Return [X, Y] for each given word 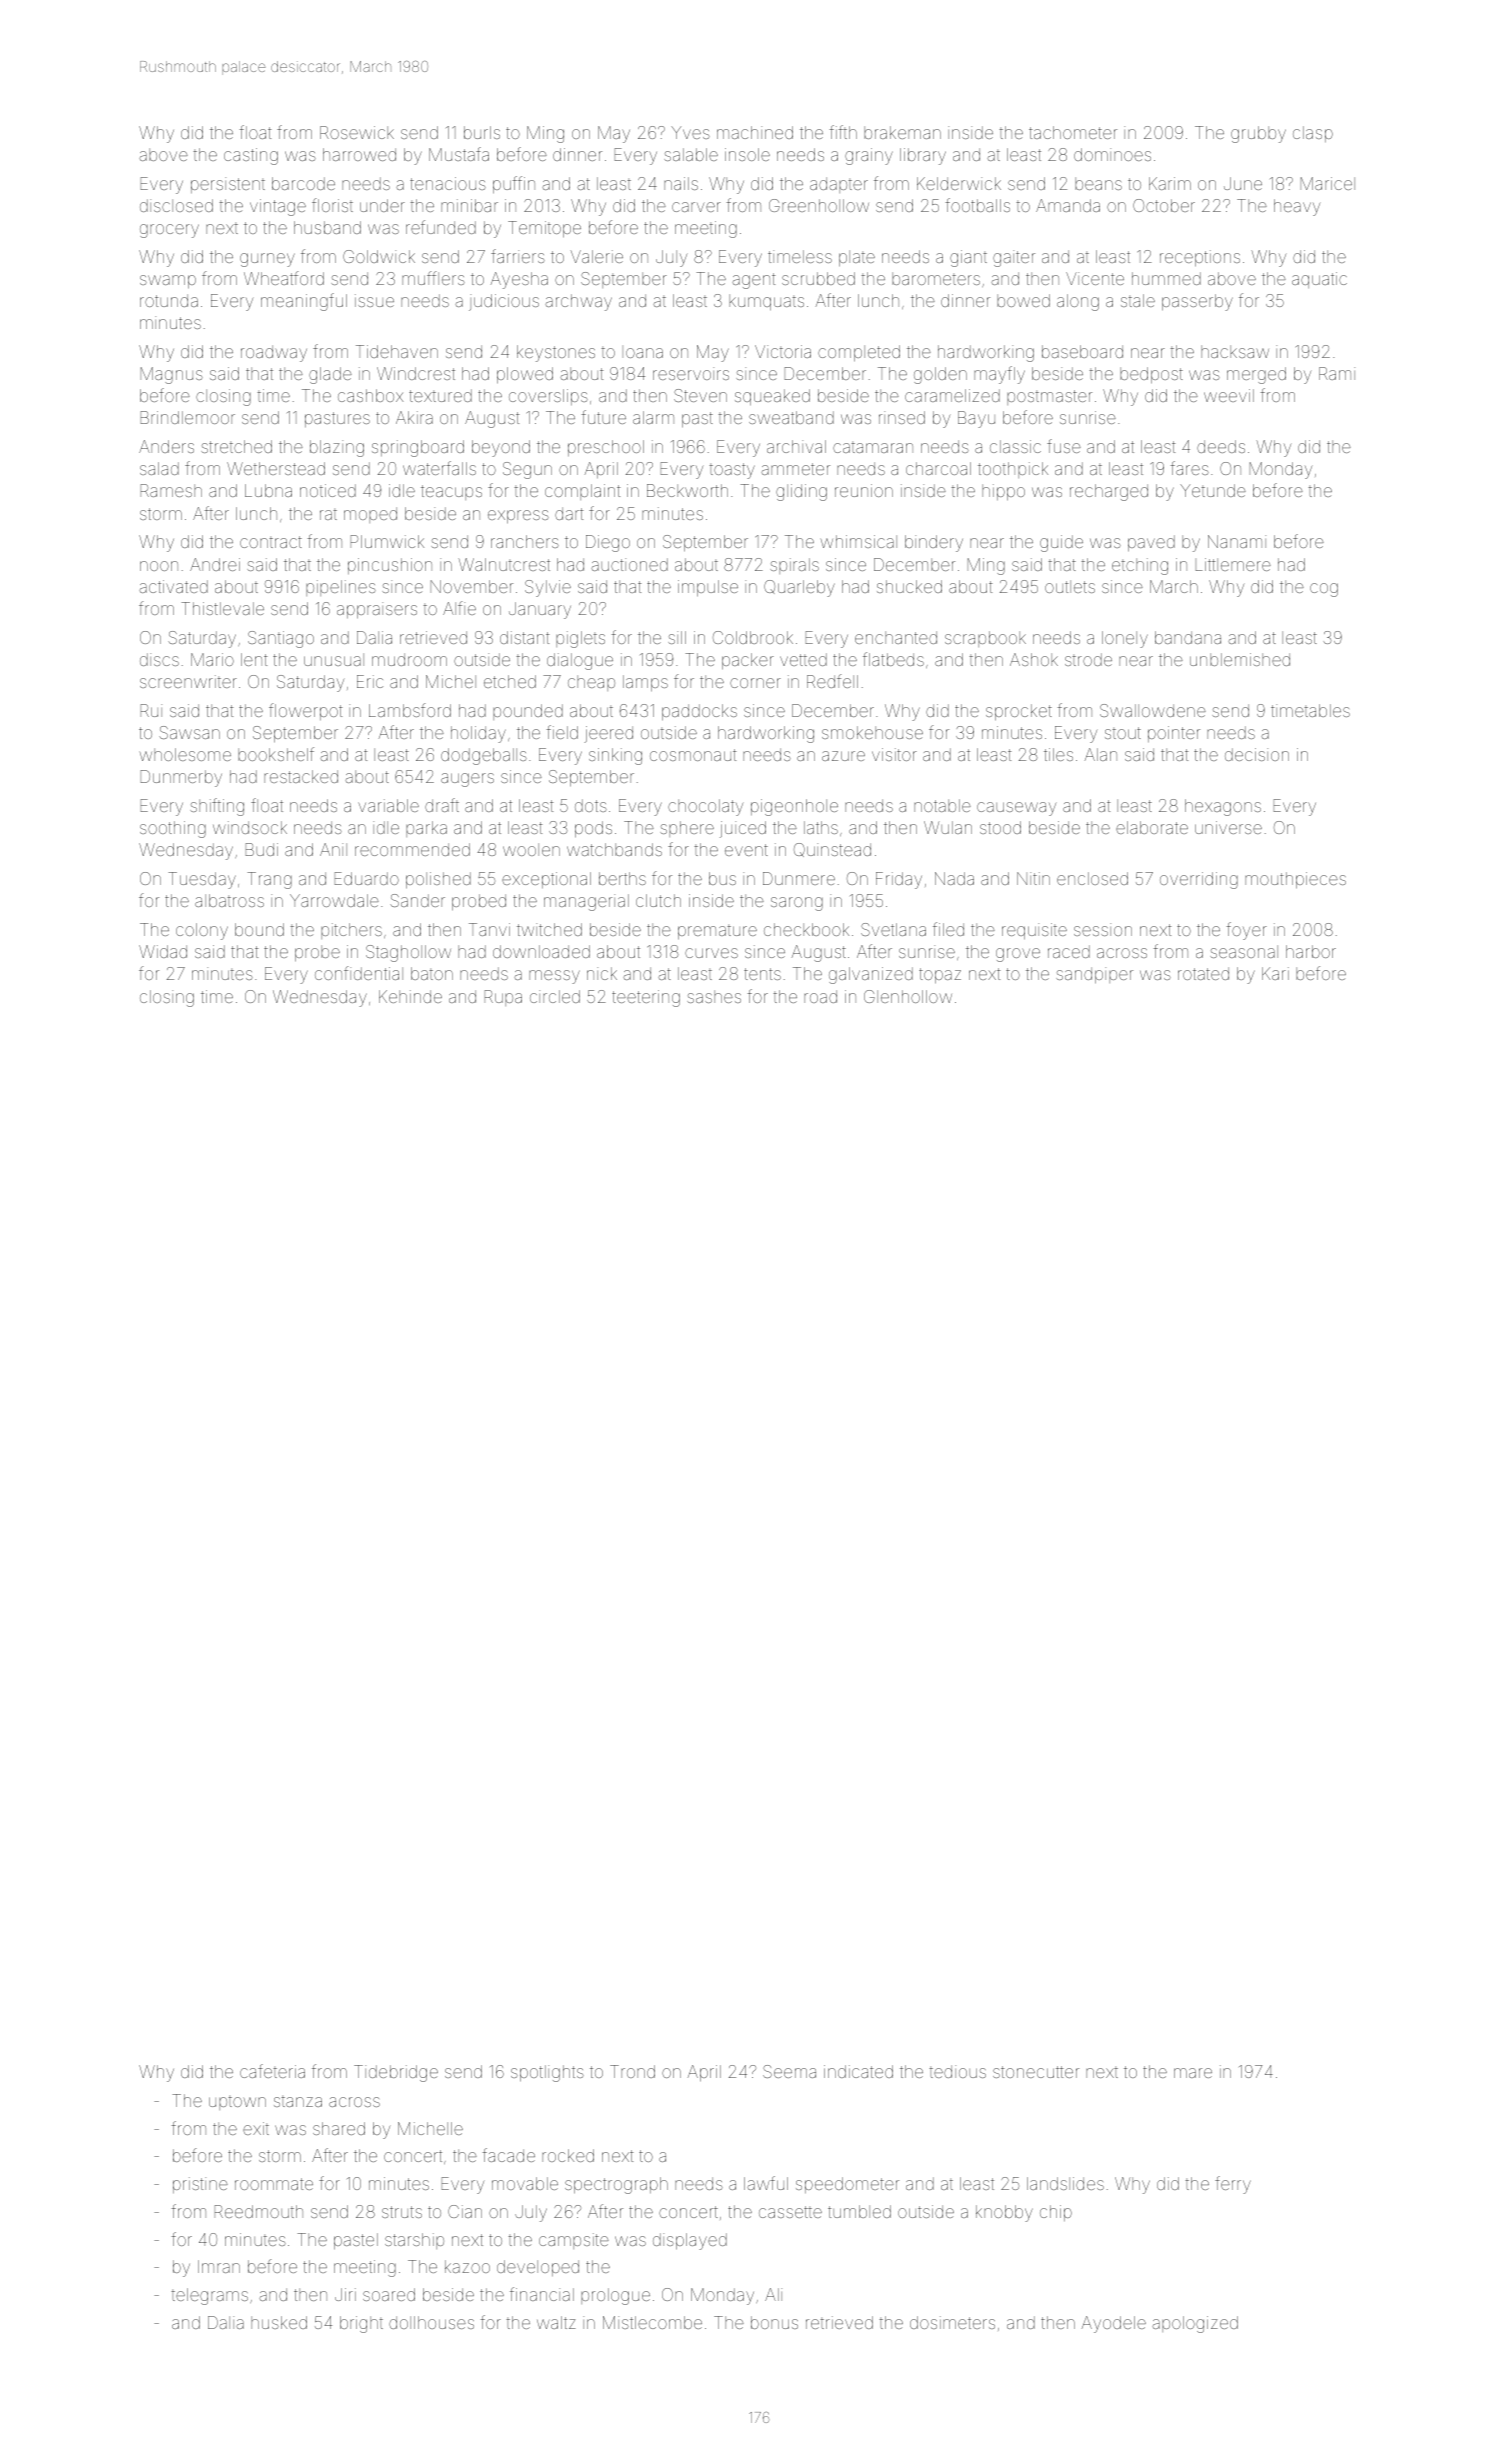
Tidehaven [397, 351]
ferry [1233, 2185]
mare [1193, 2073]
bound [259, 929]
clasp [1313, 134]
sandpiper [1094, 975]
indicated [858, 2071]
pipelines [341, 588]
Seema [789, 2071]
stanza [298, 2101]
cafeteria [272, 2071]
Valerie [597, 256]
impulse [708, 588]
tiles [1058, 754]
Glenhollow [908, 996]
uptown [237, 2103]
